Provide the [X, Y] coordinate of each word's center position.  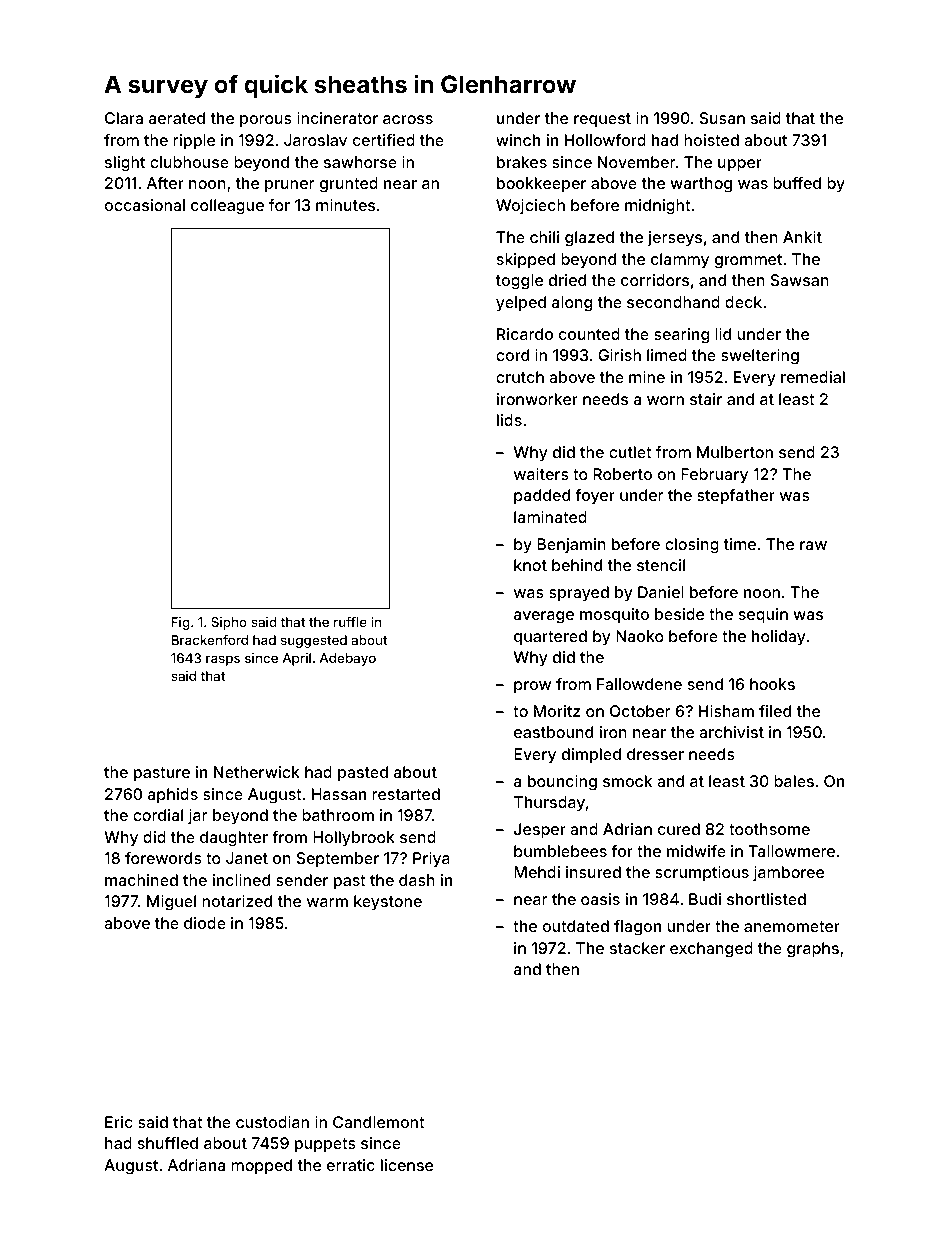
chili [544, 237]
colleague [227, 207]
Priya [431, 860]
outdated [576, 926]
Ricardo [525, 334]
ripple [194, 142]
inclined [241, 880]
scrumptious [702, 874]
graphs [813, 950]
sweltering [760, 357]
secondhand [673, 302]
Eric [119, 1122]
